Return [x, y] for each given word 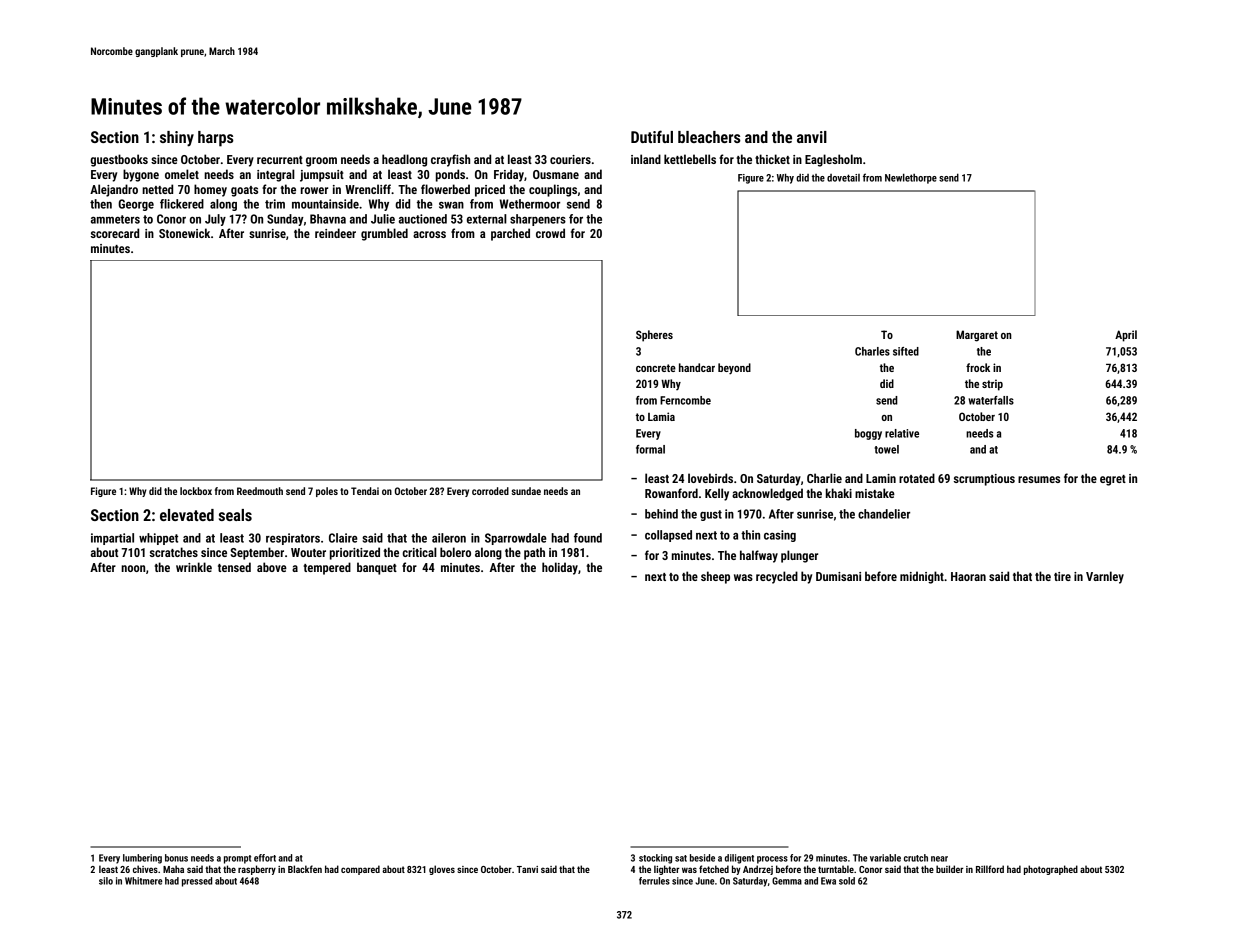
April [1126, 336]
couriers [570, 159]
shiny [177, 139]
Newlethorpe [911, 178]
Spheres [654, 336]
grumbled [384, 234]
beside [702, 858]
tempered [327, 568]
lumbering [142, 859]
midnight [922, 577]
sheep [715, 577]
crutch [916, 858]
